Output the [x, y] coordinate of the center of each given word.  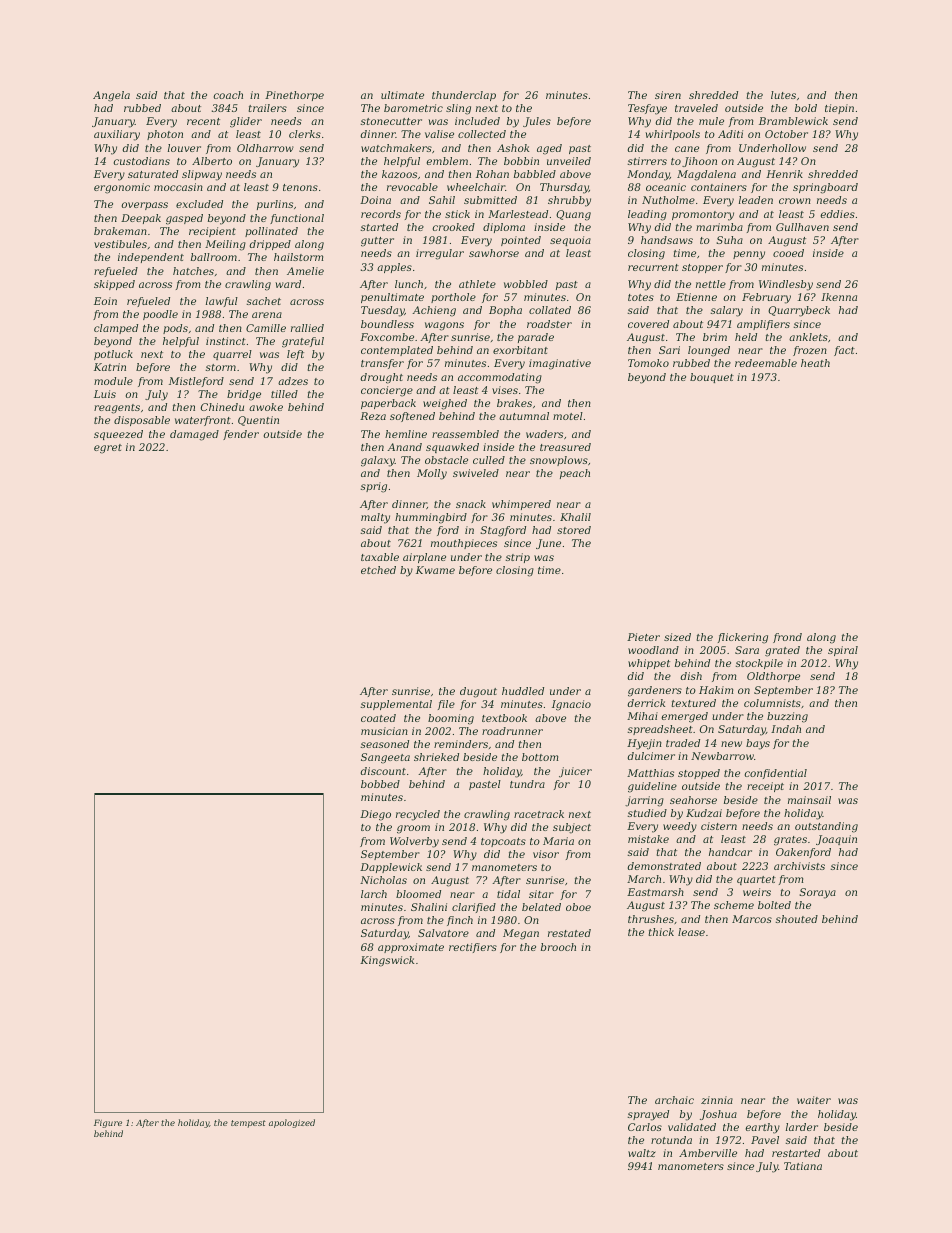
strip [518, 558]
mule [711, 121]
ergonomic [122, 188]
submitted [490, 200]
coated [378, 718]
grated [782, 651]
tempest [248, 1124]
